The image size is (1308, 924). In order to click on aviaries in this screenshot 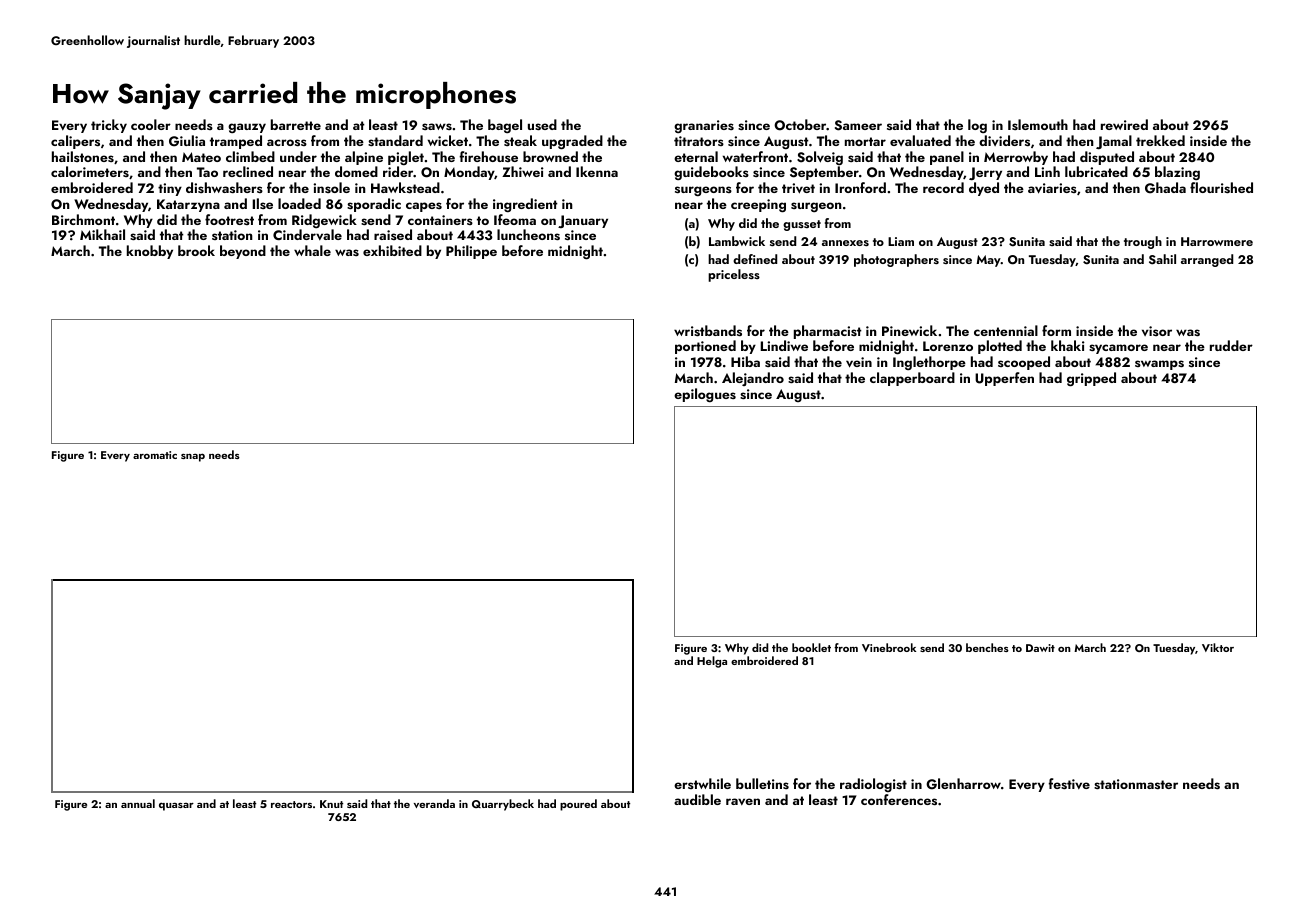, I will do `click(1052, 188)`.
